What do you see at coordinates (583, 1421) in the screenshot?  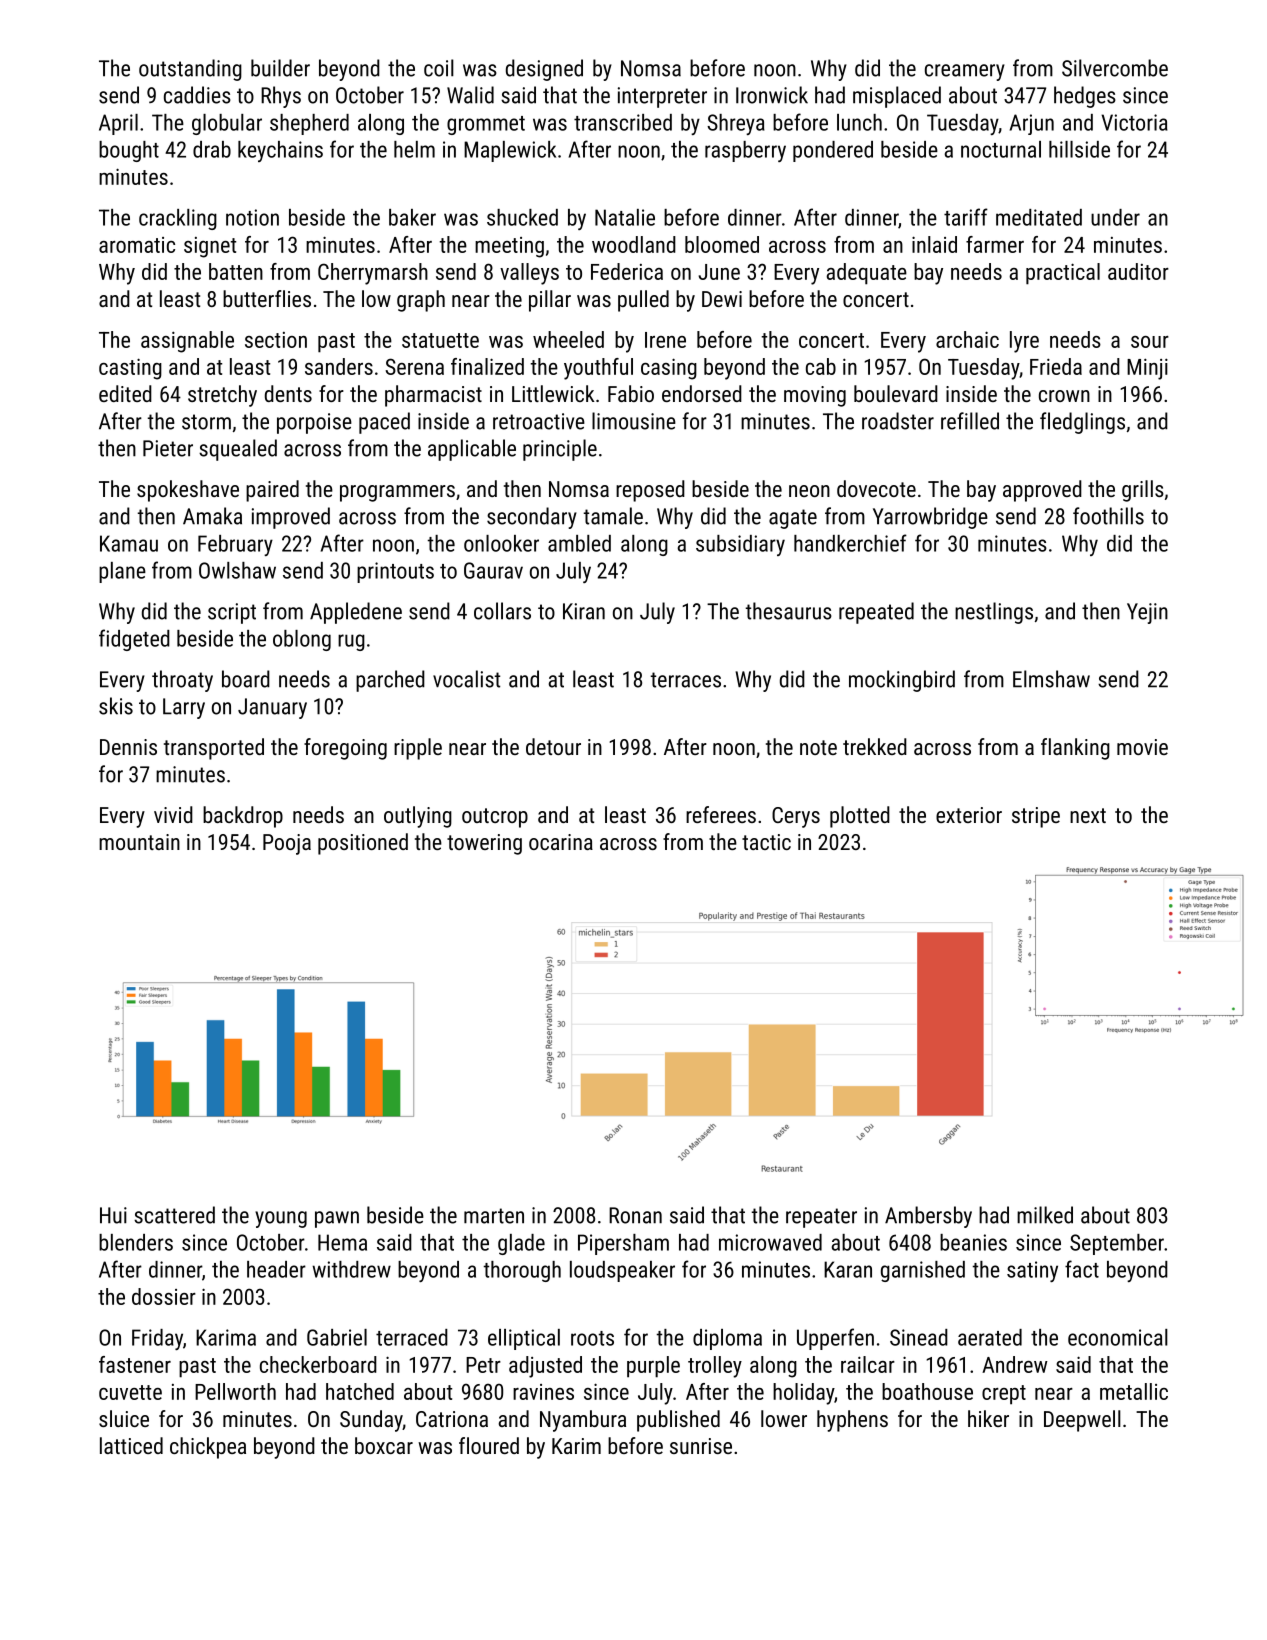 I see `Nyambura` at bounding box center [583, 1421].
